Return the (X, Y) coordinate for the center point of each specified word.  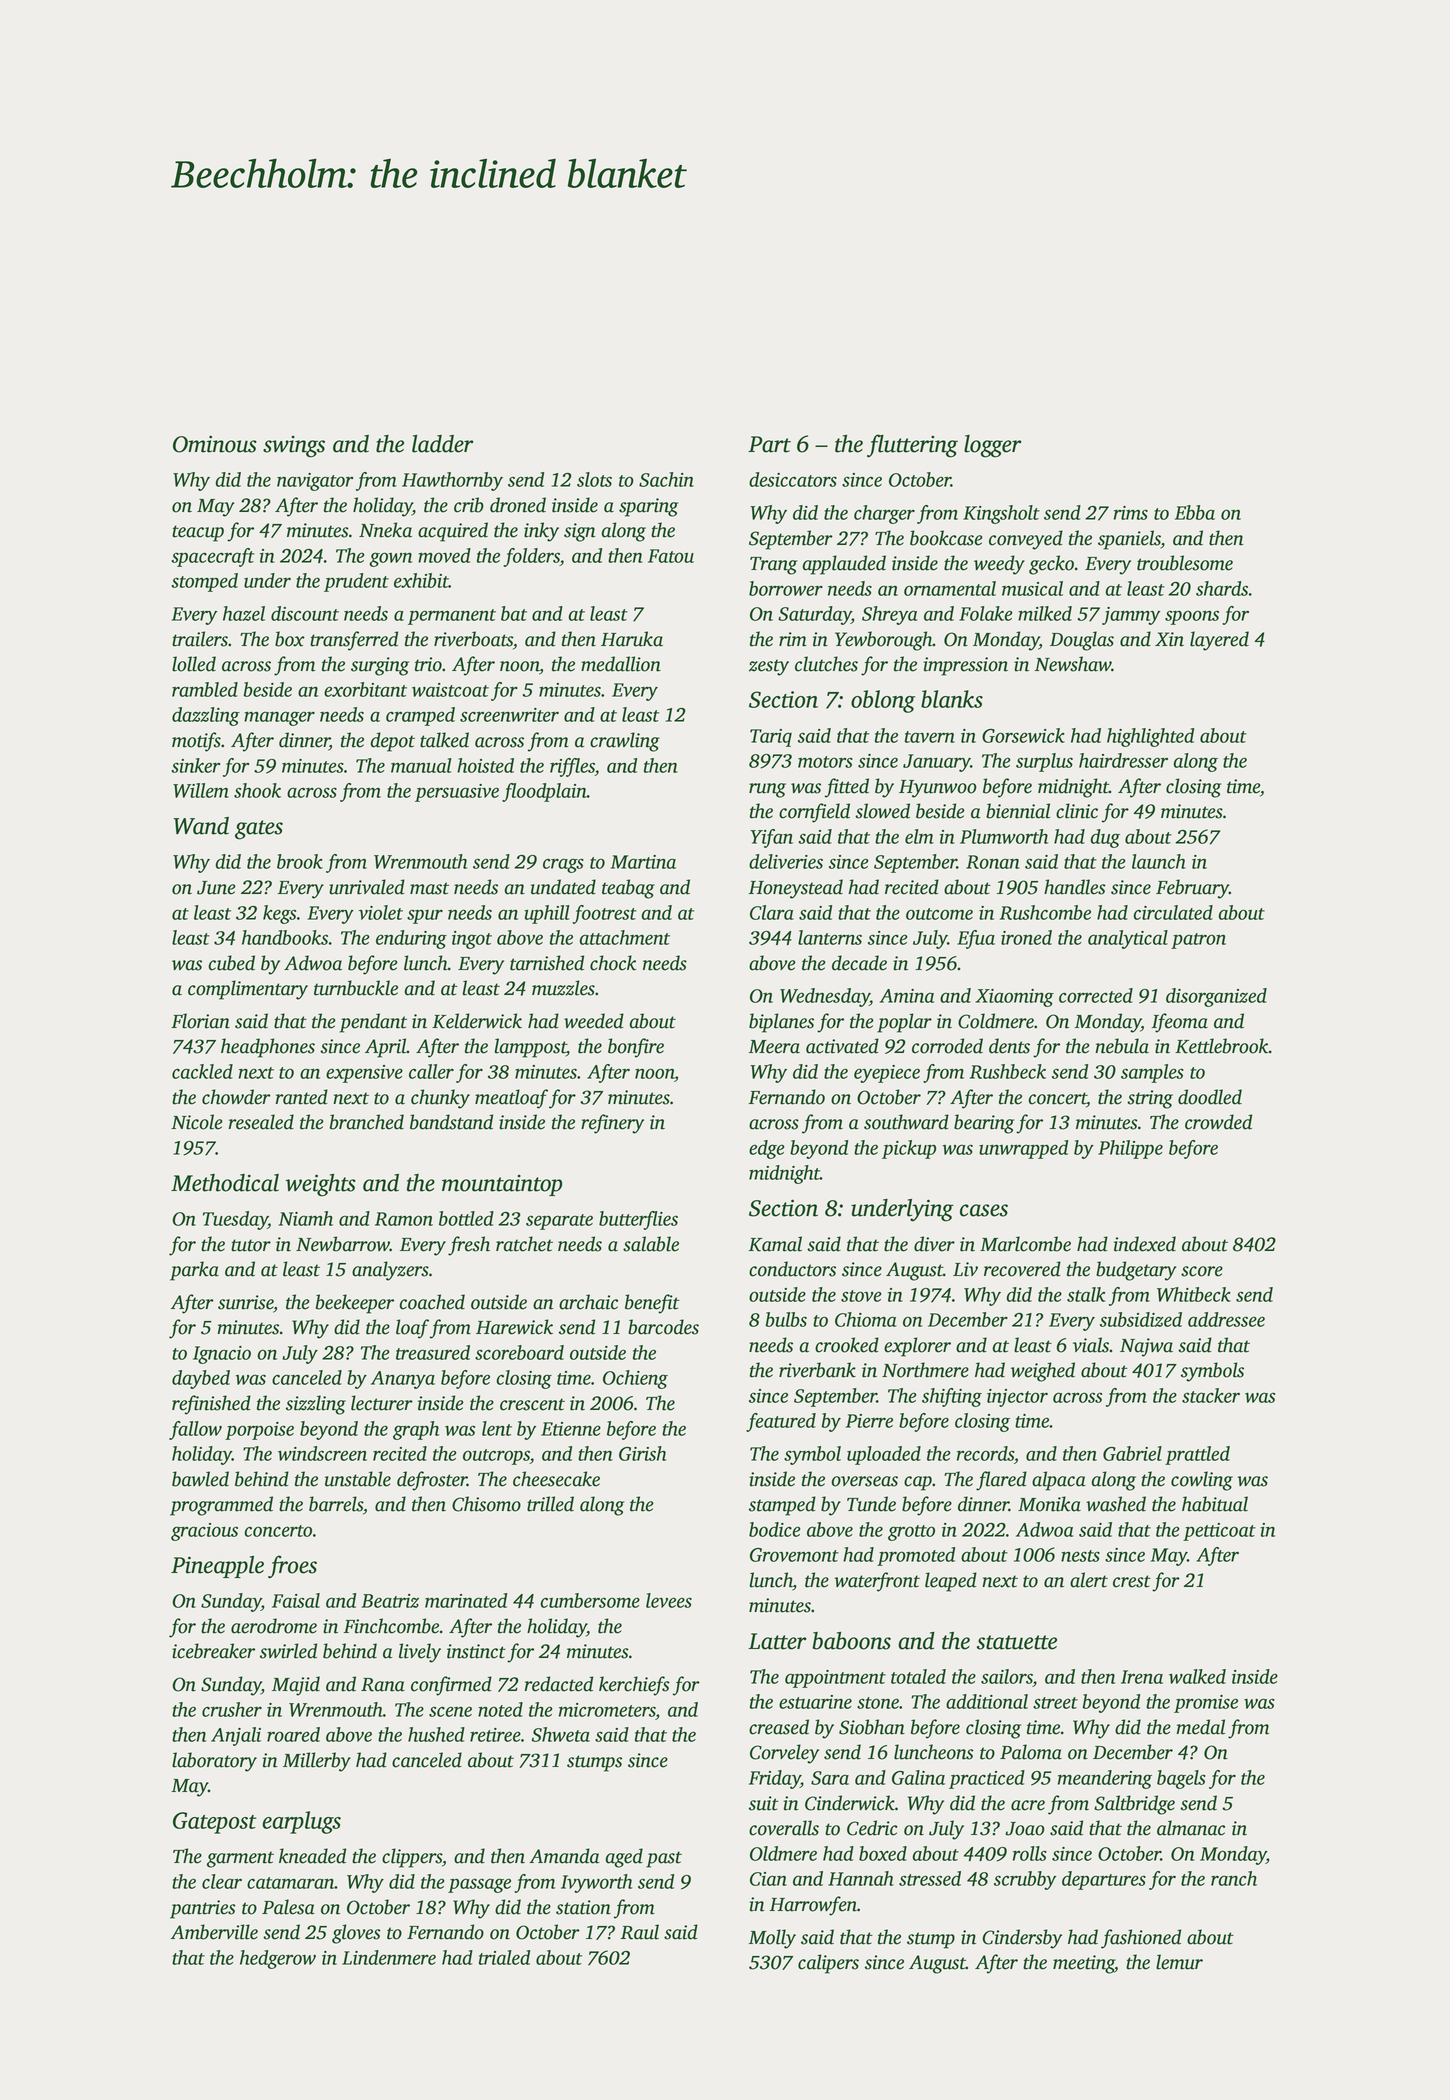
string (1150, 1099)
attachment (625, 937)
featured (781, 1422)
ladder (443, 444)
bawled (200, 1479)
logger (993, 446)
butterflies (638, 1220)
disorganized (1216, 997)
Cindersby (1022, 1939)
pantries (203, 1909)
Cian (768, 1879)
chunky (440, 1099)
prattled (1197, 1455)
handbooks (285, 937)
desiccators (793, 479)
